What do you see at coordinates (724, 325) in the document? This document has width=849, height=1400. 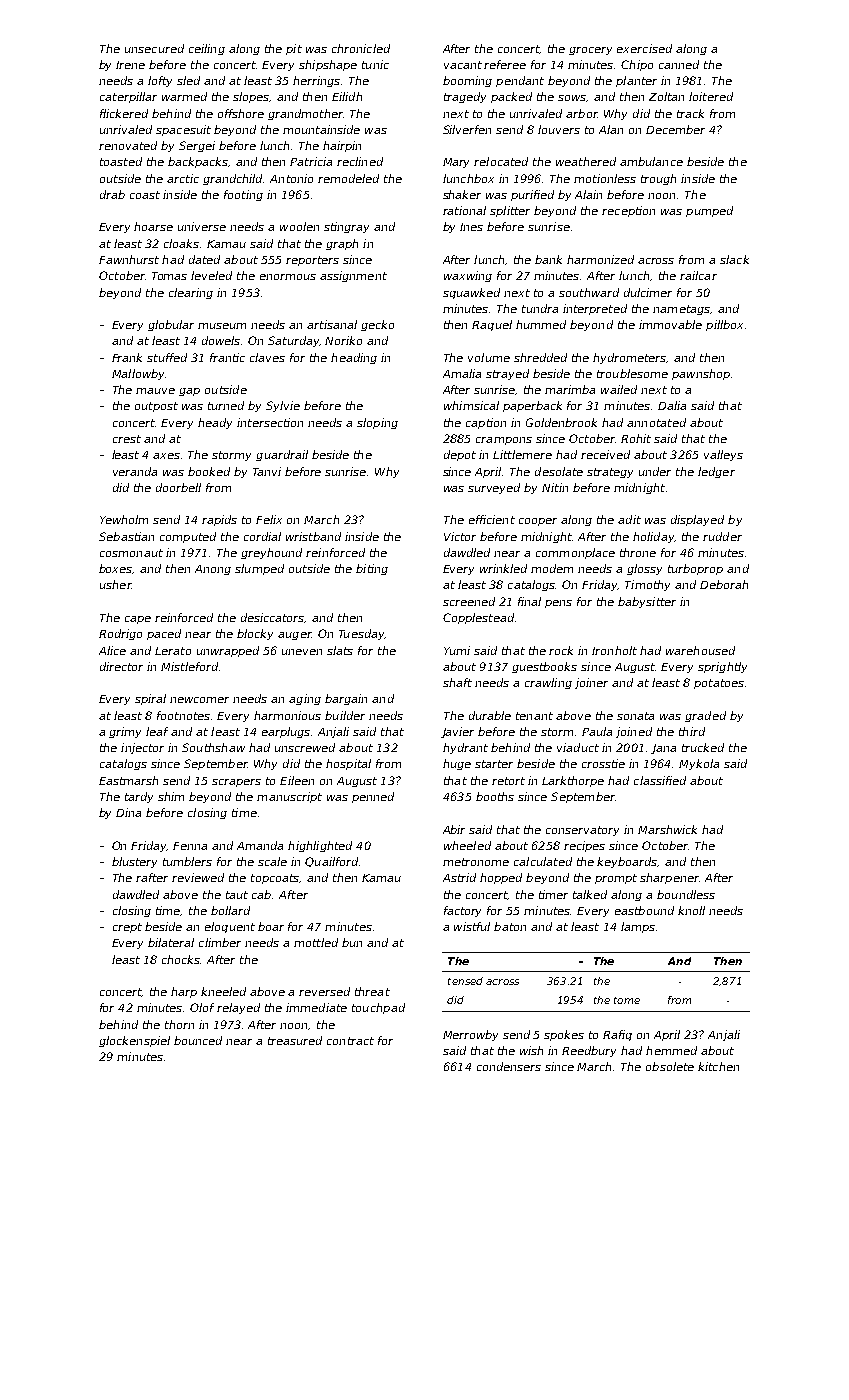 I see `pillbox` at bounding box center [724, 325].
